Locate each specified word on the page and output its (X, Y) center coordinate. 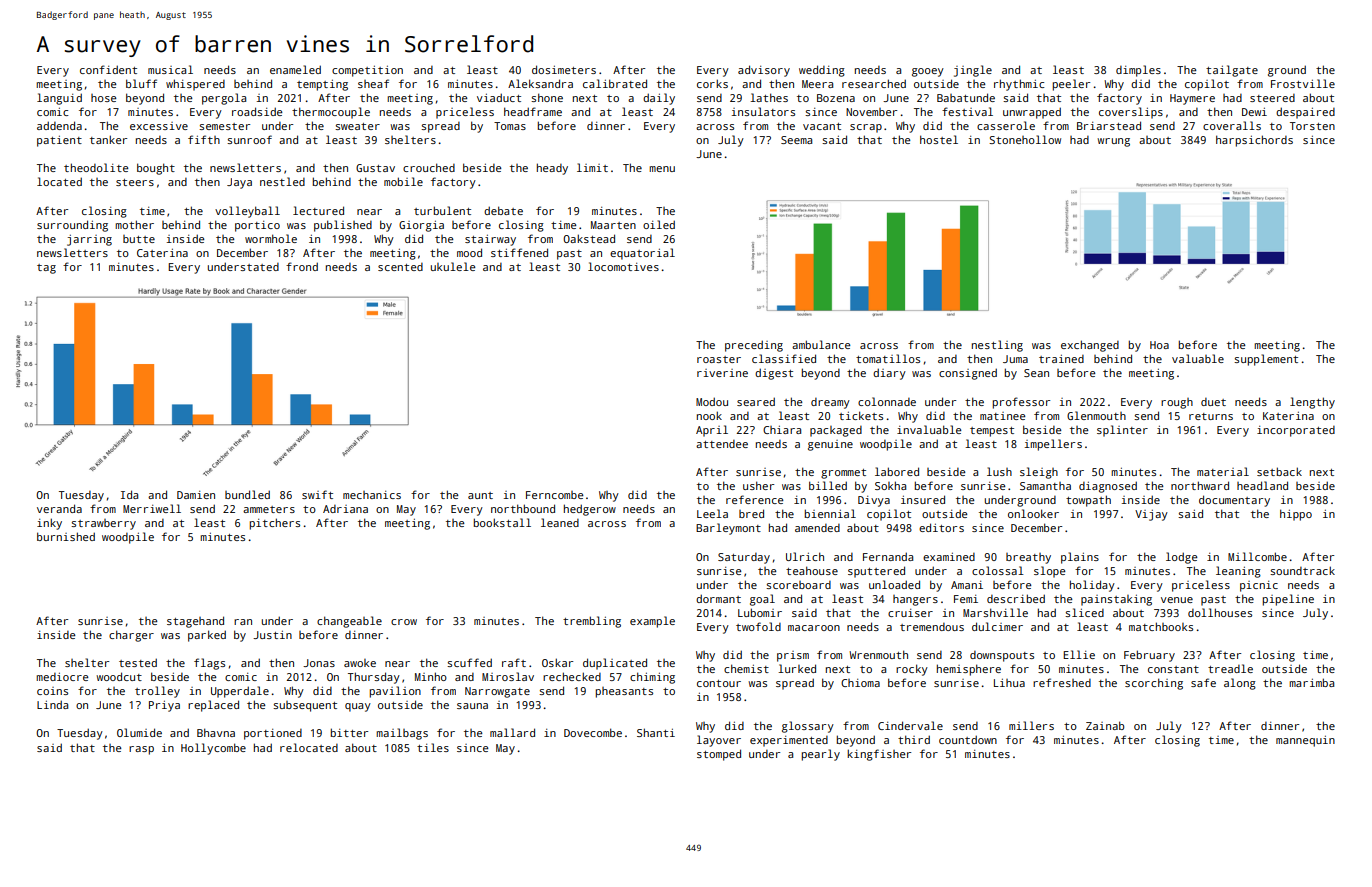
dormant (718, 598)
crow (404, 622)
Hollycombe (213, 749)
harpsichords (1254, 141)
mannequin (1305, 741)
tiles (433, 747)
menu (662, 169)
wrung (1113, 142)
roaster (719, 359)
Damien (196, 495)
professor (1021, 403)
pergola (224, 99)
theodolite (96, 167)
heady (552, 169)
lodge (1182, 558)
